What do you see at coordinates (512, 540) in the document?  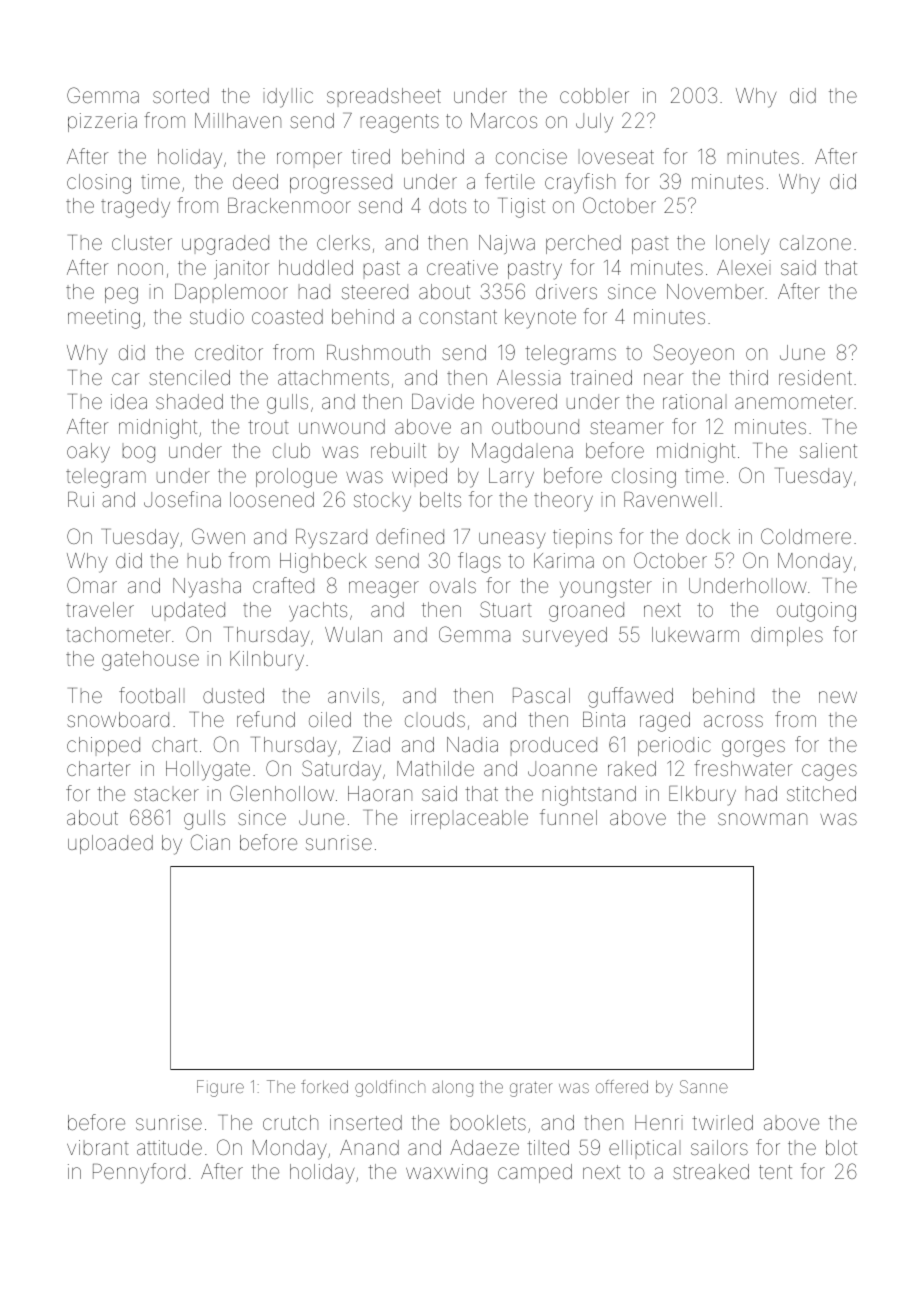 I see `uneasy` at bounding box center [512, 540].
